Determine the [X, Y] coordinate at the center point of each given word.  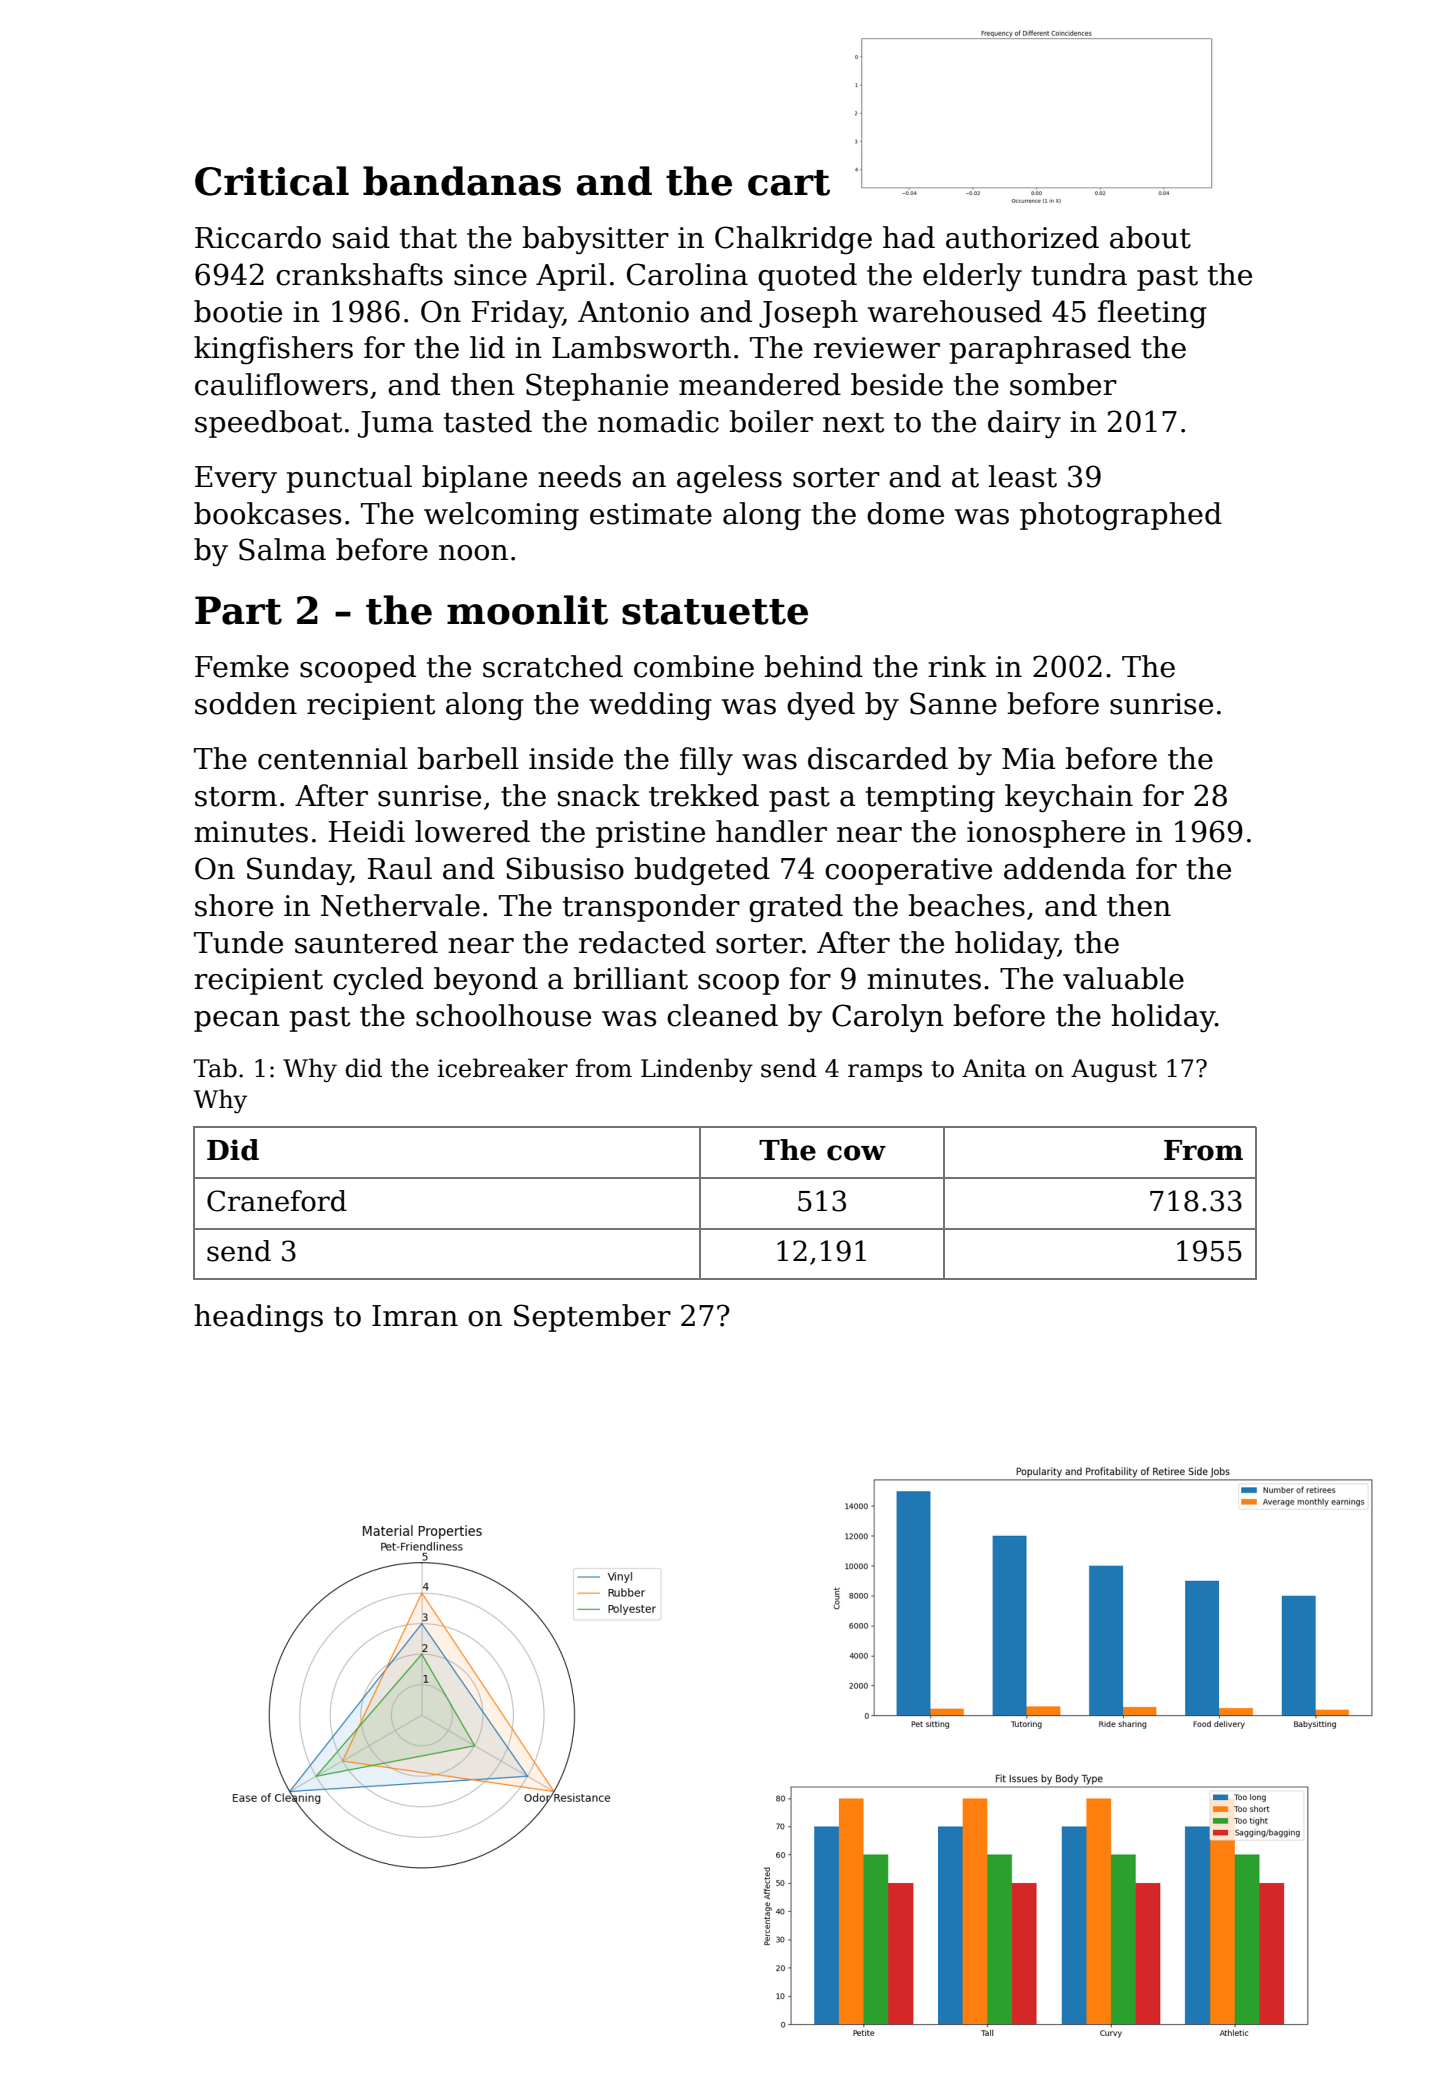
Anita [994, 1068]
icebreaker [503, 1068]
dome [905, 513]
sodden [246, 703]
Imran [415, 1316]
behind [813, 666]
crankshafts [359, 274]
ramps [885, 1073]
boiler [771, 421]
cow [856, 1153]
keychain [1069, 798]
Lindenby [697, 1070]
